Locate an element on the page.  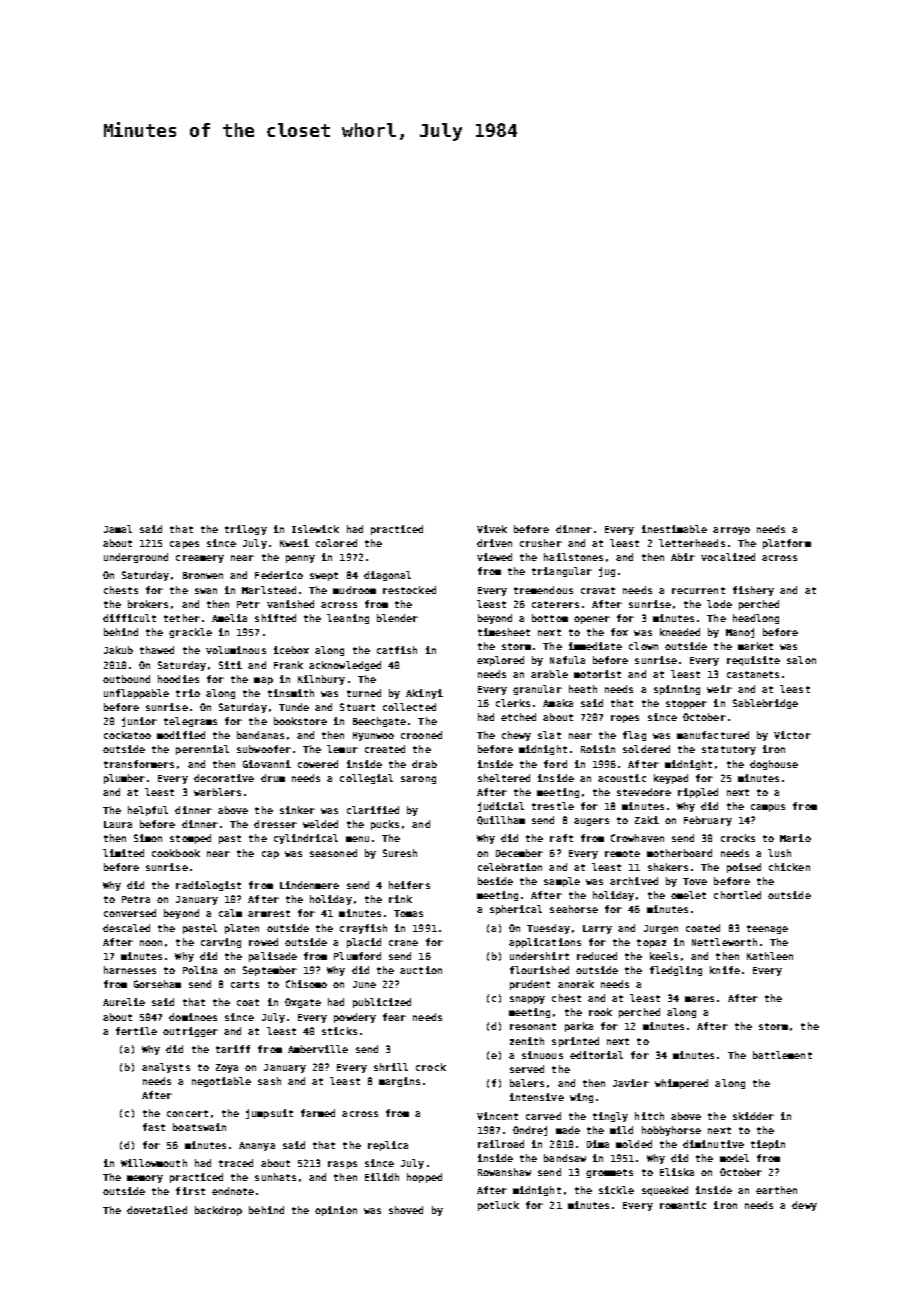
crooned is located at coordinates (421, 735).
